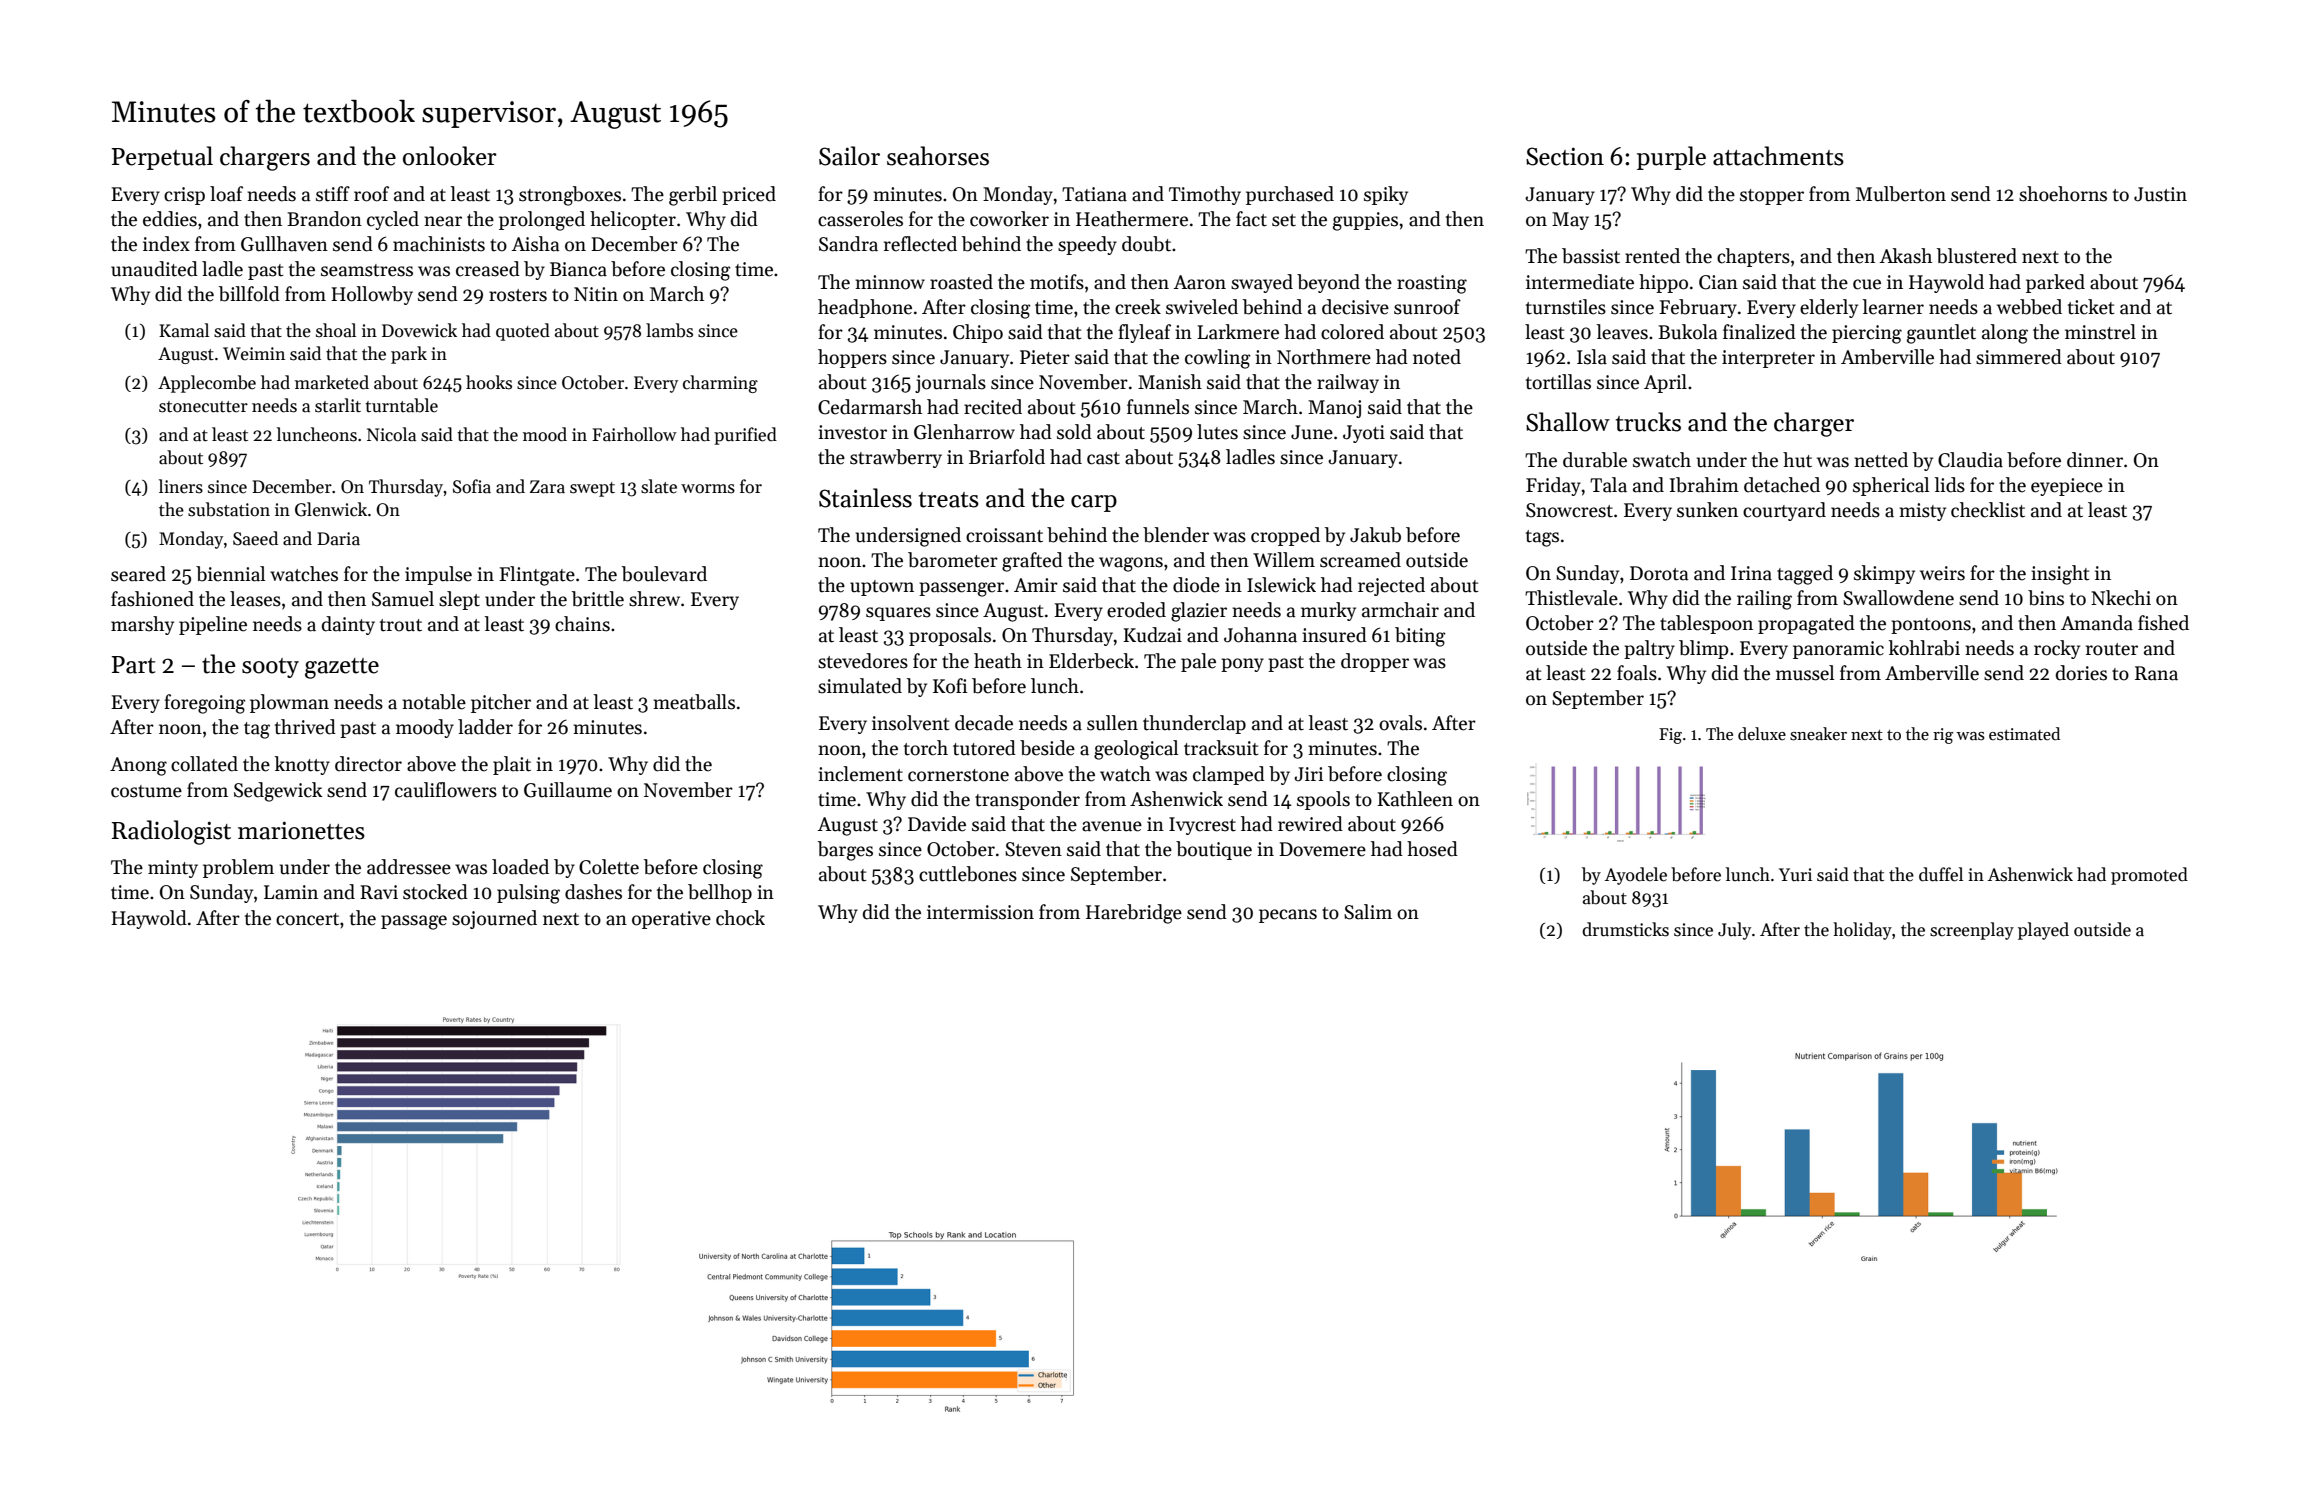  Describe the element at coordinates (203, 407) in the screenshot. I see `stonecutter` at that location.
